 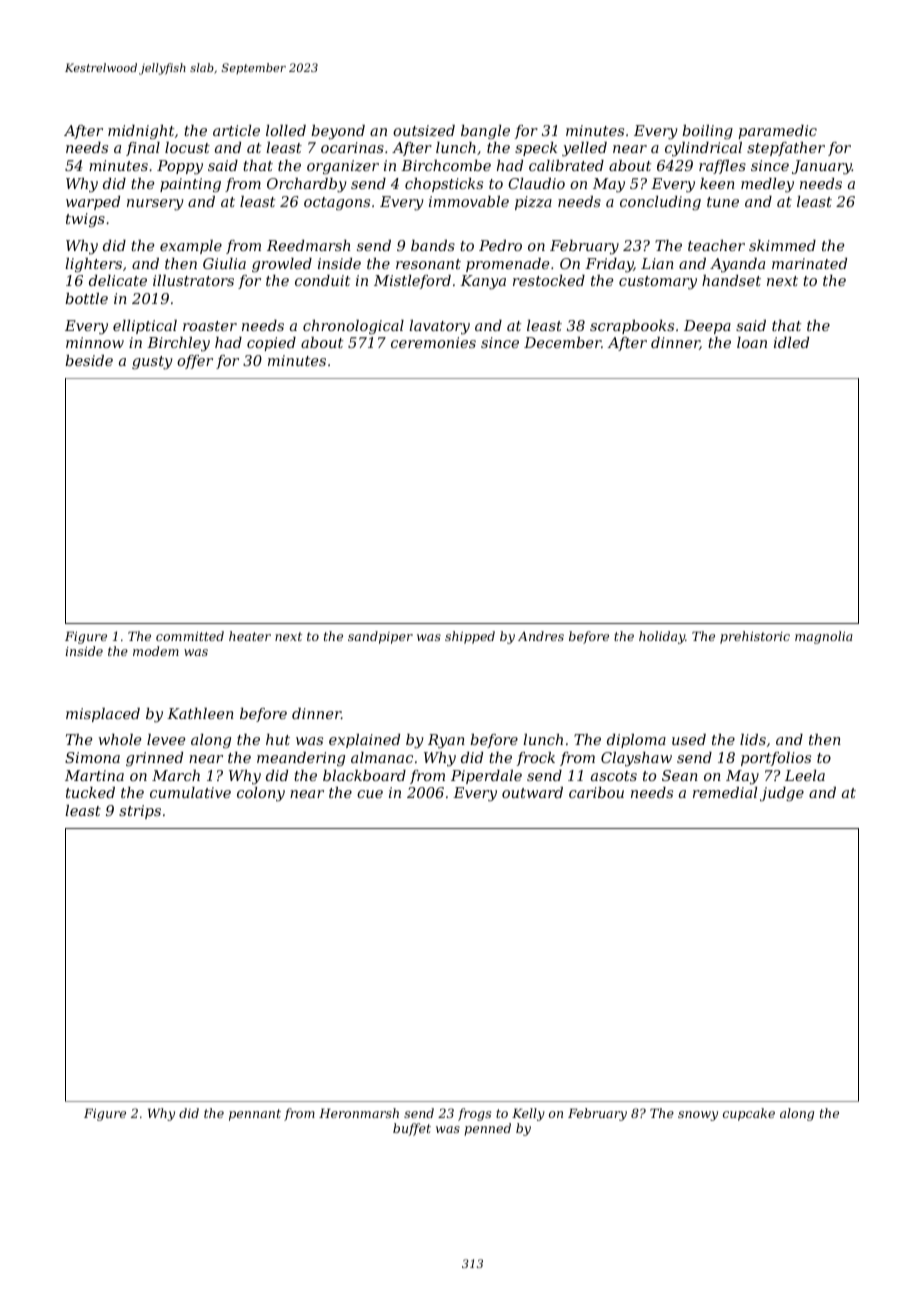 What do you see at coordinates (749, 1114) in the screenshot?
I see `cupcake` at bounding box center [749, 1114].
